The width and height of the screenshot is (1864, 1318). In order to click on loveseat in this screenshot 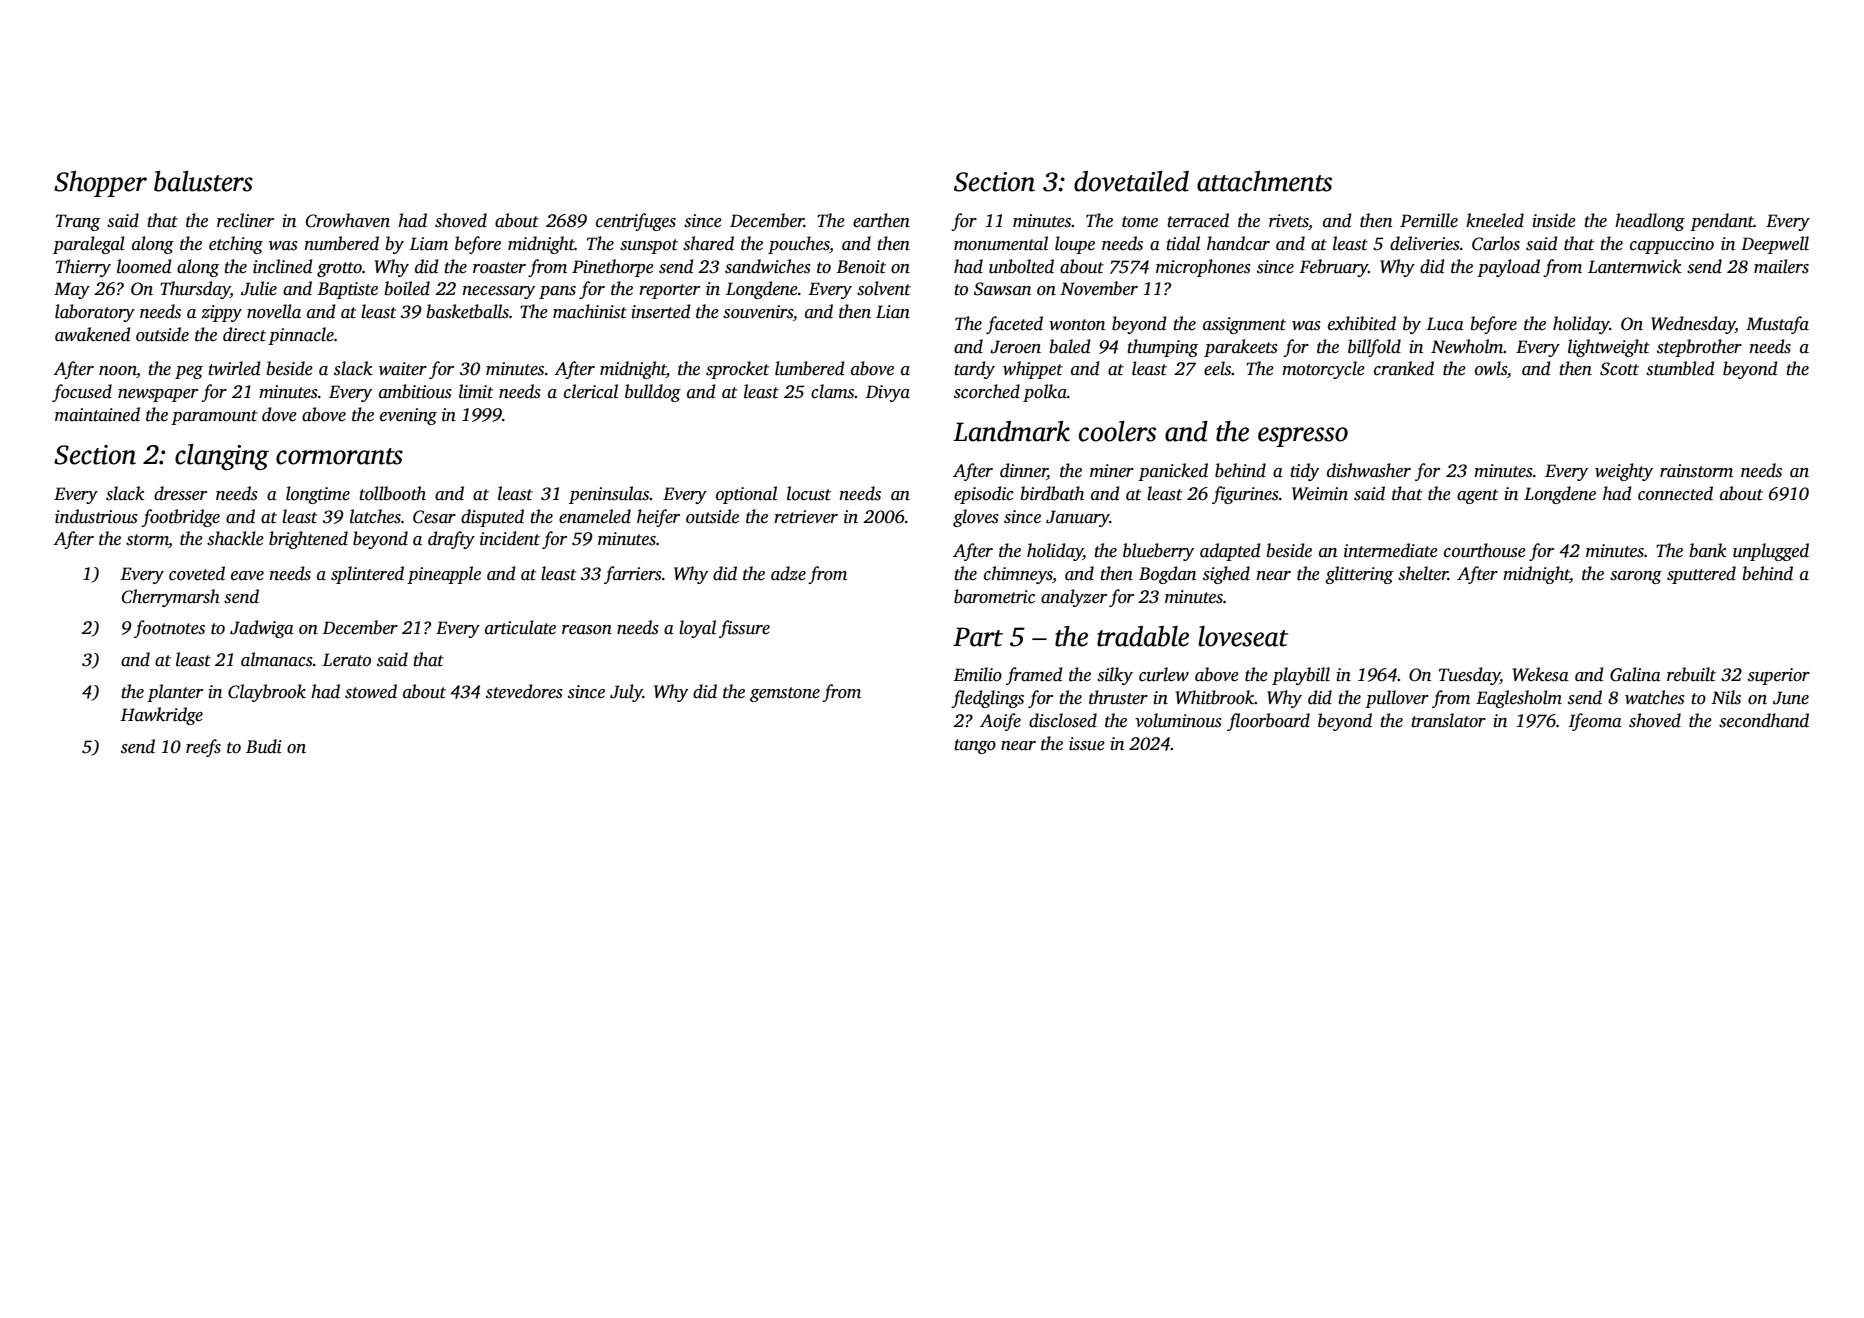, I will do `click(1243, 636)`.
